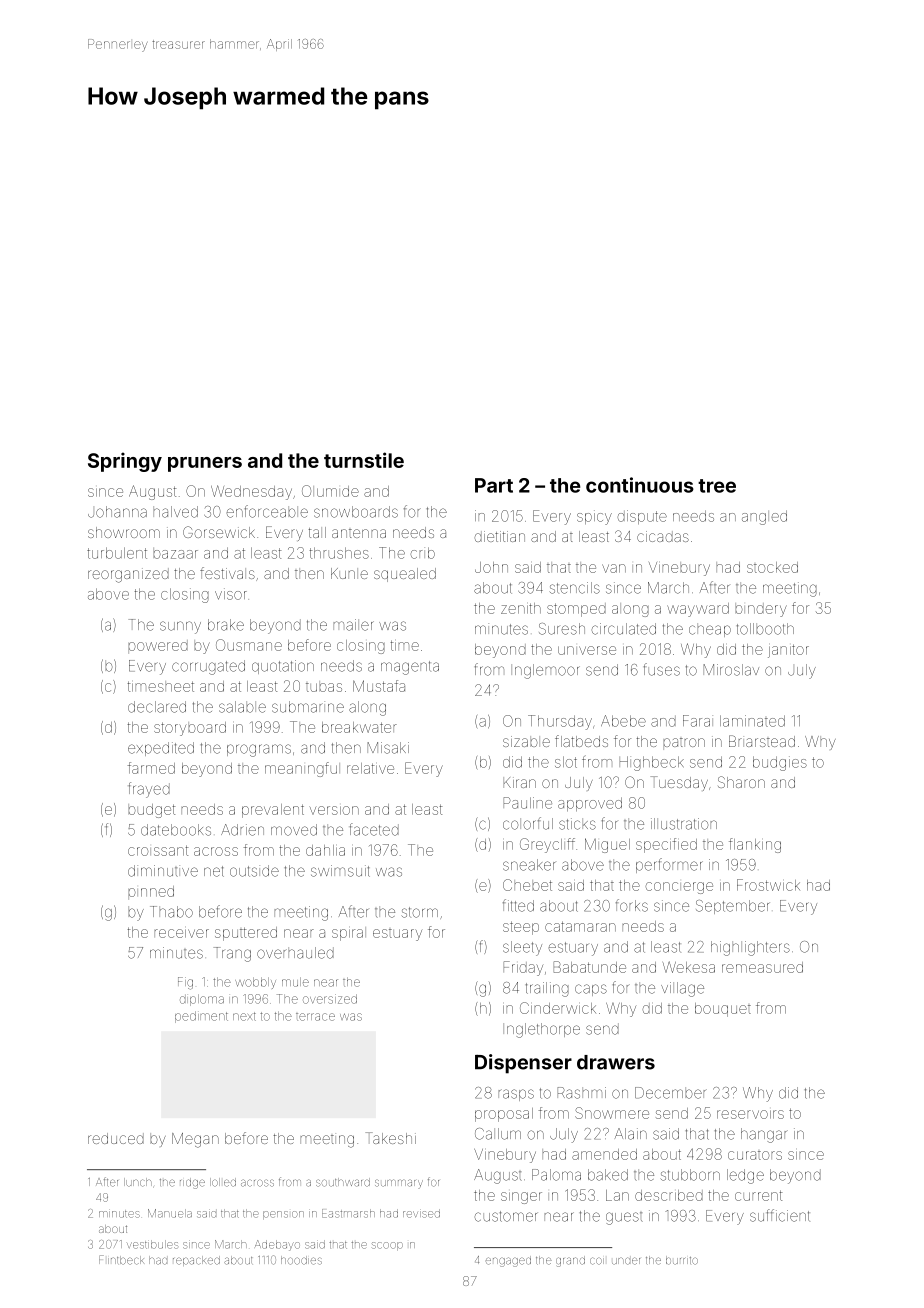 Image resolution: width=924 pixels, height=1308 pixels. What do you see at coordinates (682, 1260) in the screenshot?
I see `burrito` at bounding box center [682, 1260].
